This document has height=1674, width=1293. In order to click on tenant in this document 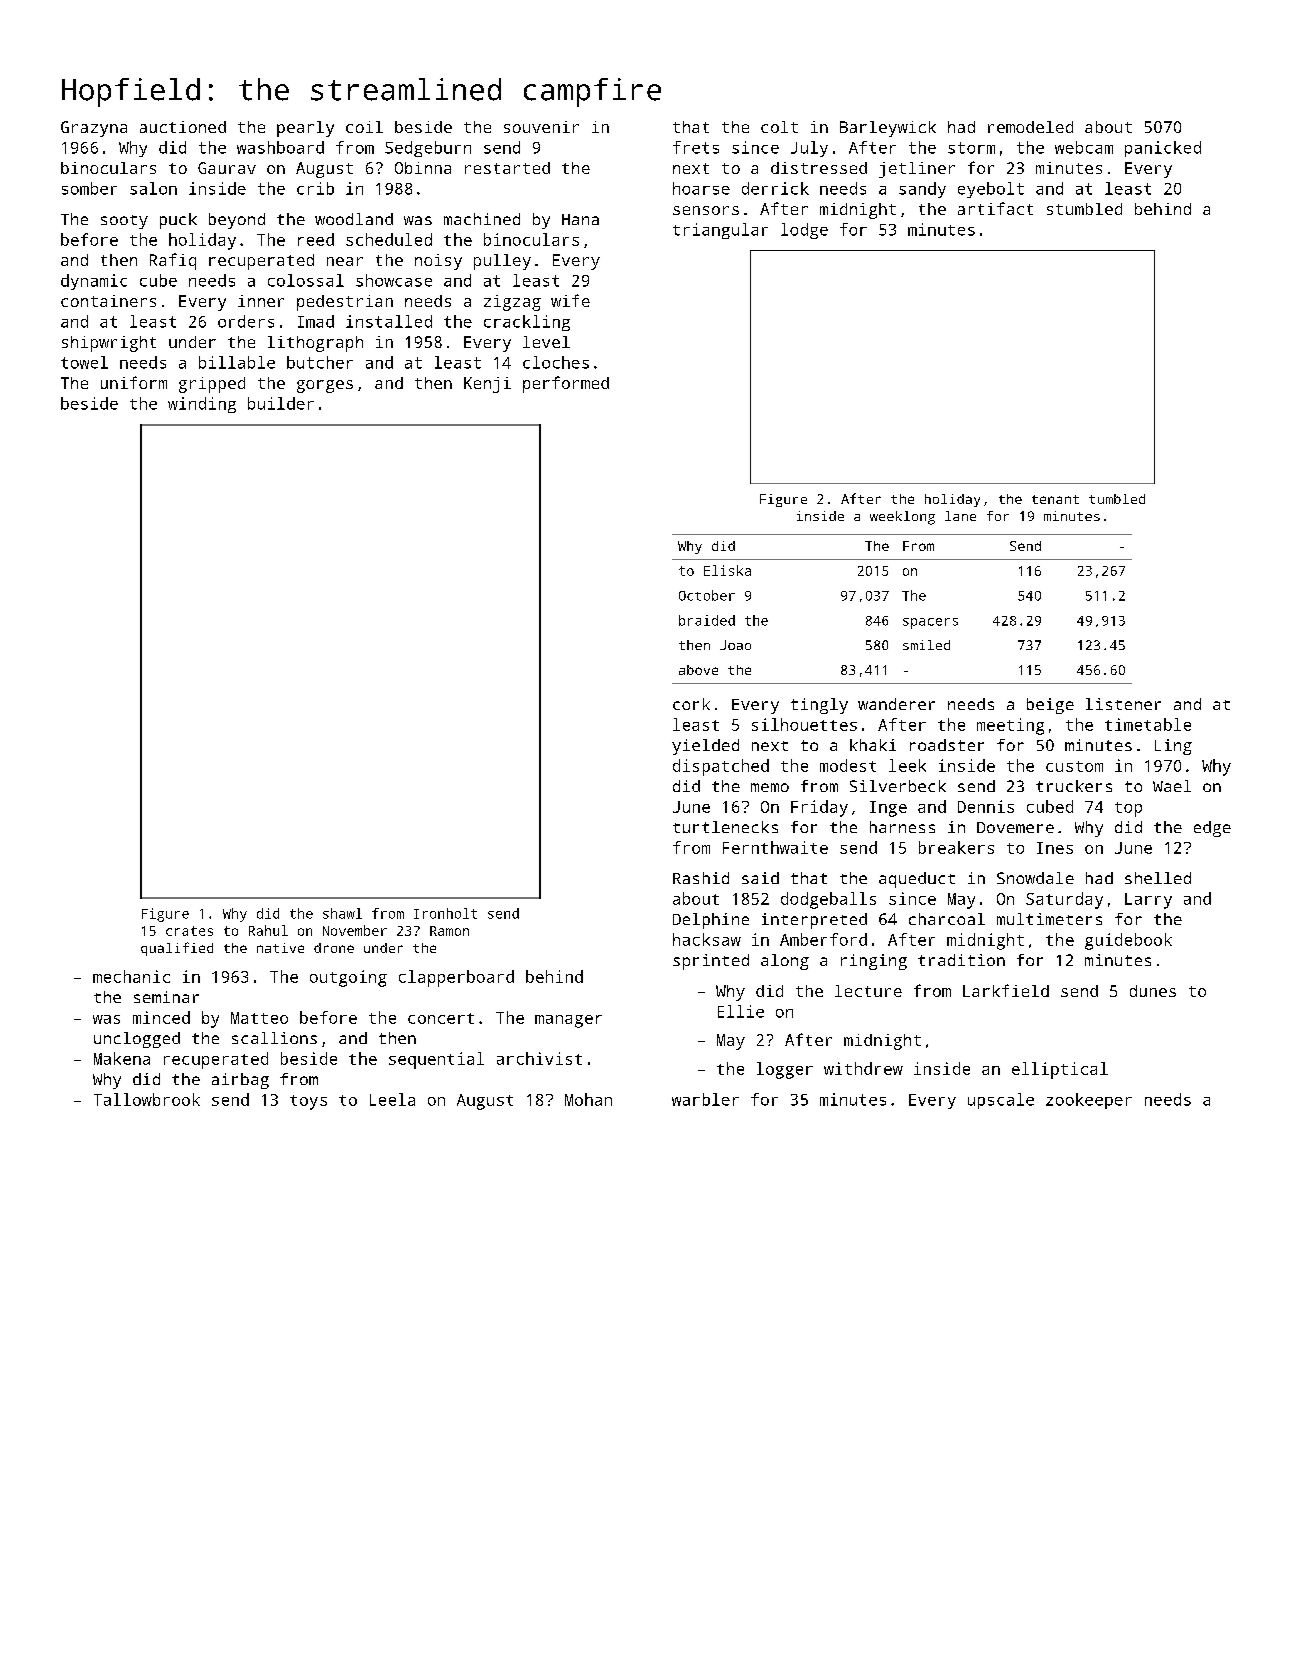, I will do `click(1055, 499)`.
